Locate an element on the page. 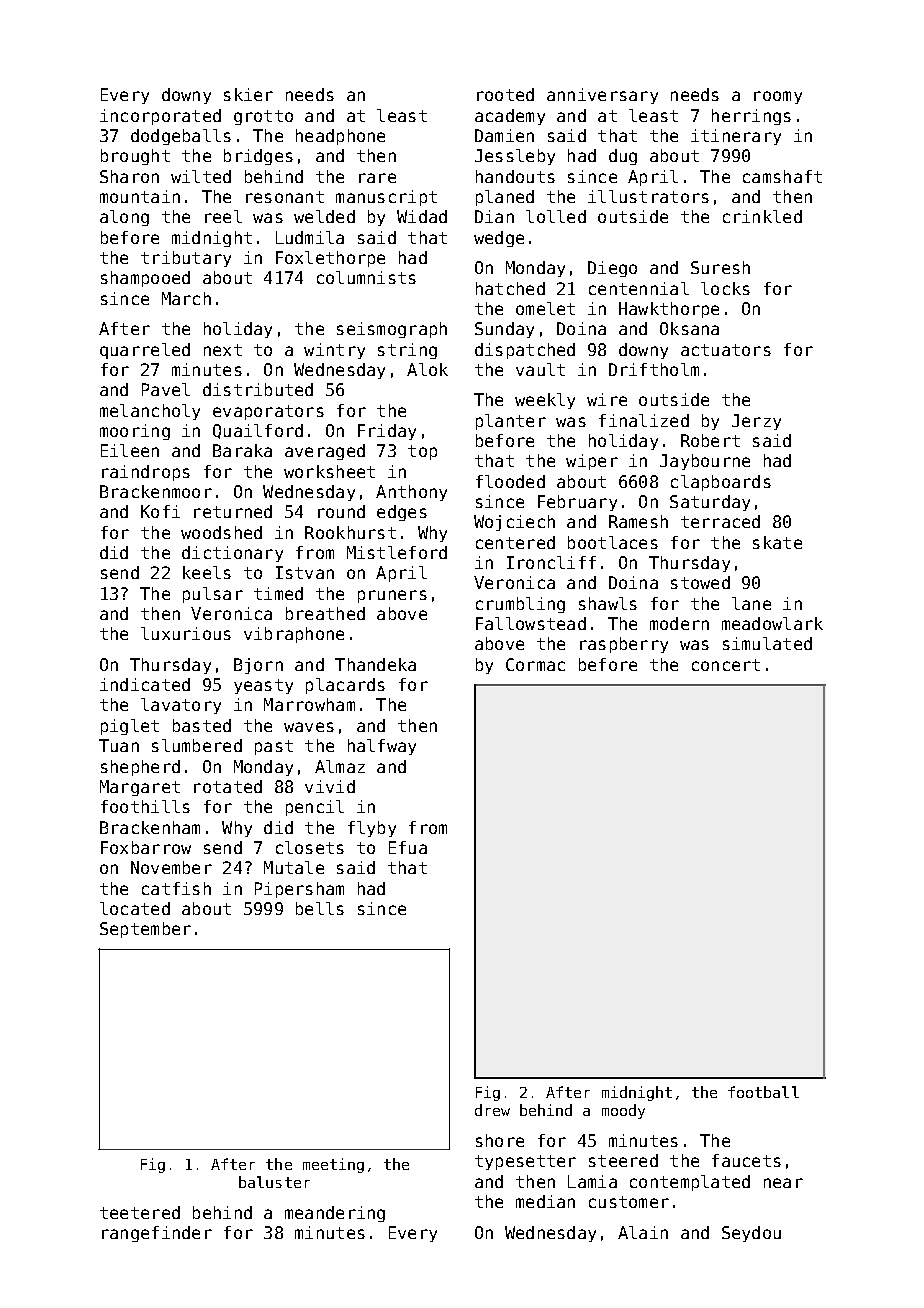  baluster is located at coordinates (274, 1182).
